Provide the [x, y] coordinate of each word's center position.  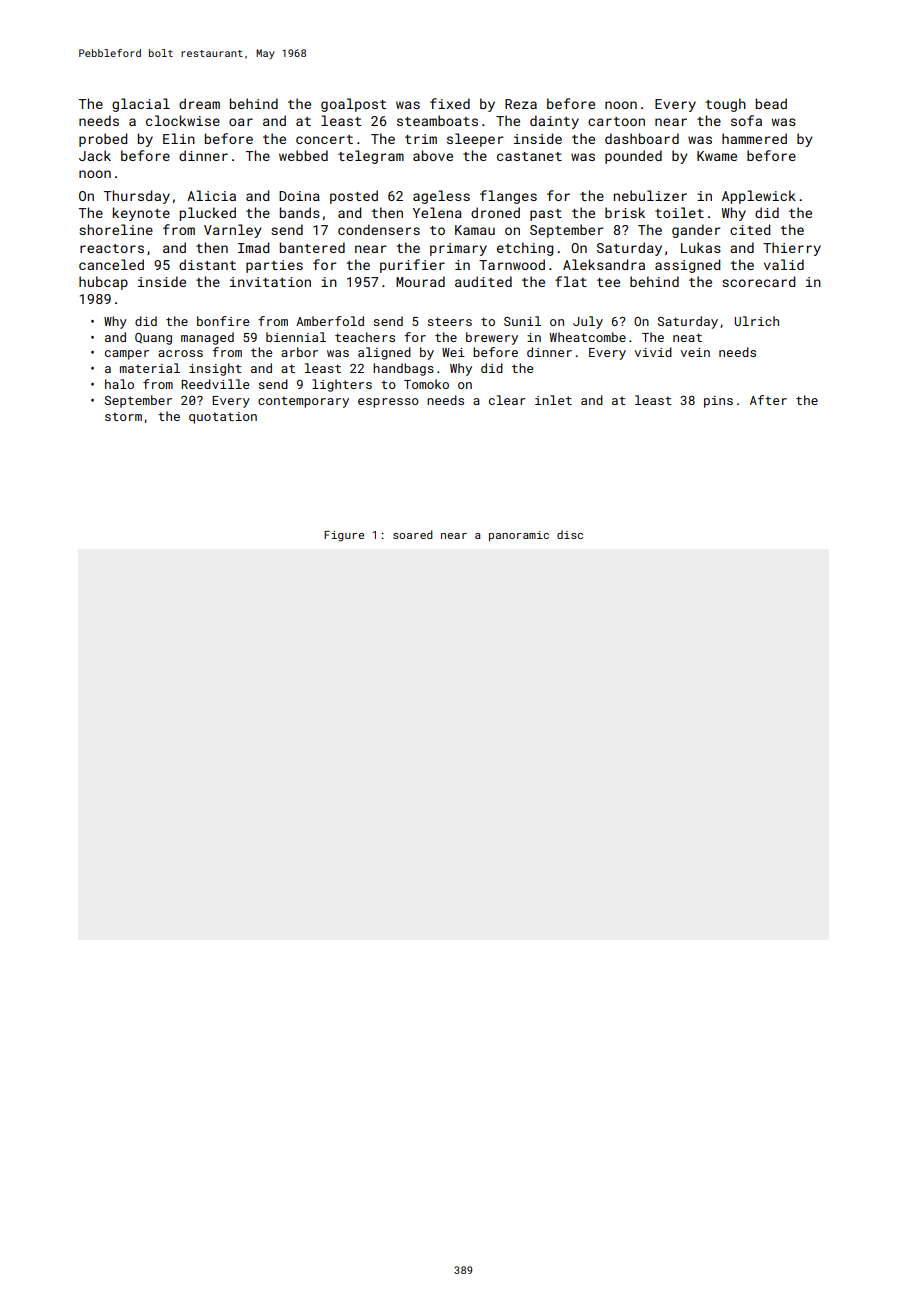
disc [570, 534]
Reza [521, 104]
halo [119, 384]
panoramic [519, 536]
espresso [388, 403]
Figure [344, 536]
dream [199, 103]
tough [725, 105]
